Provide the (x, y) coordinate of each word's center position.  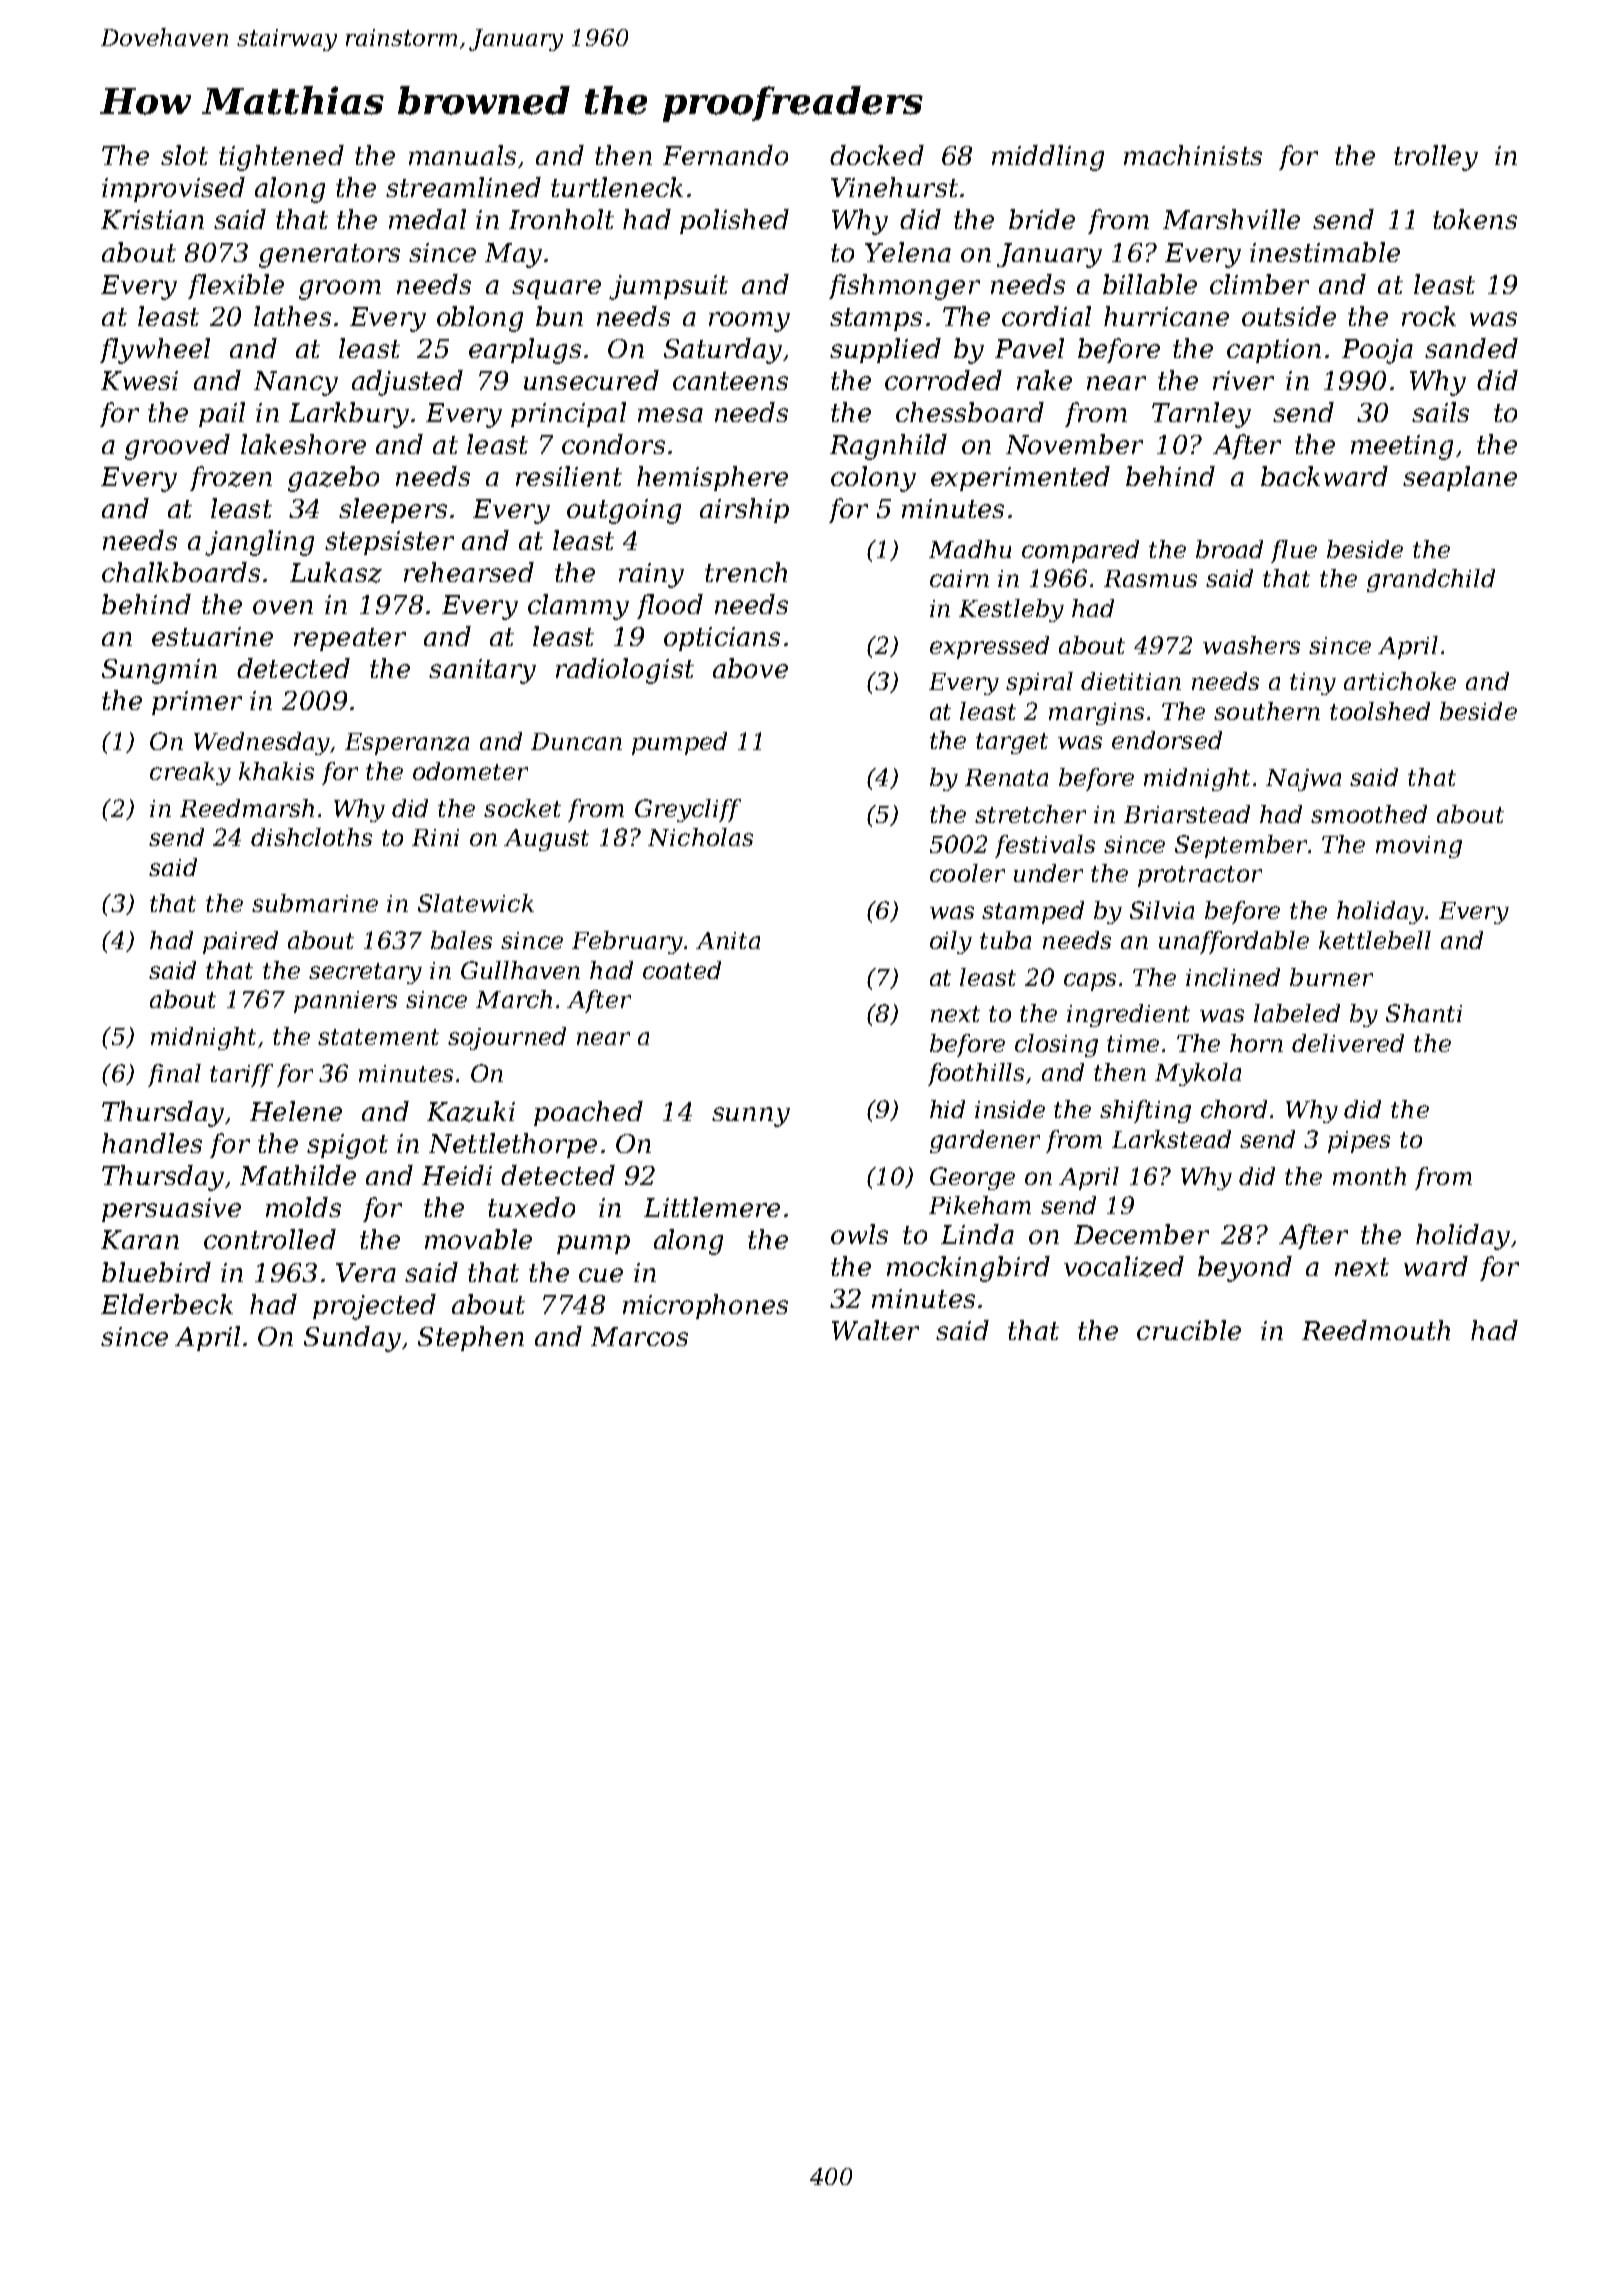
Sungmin (159, 671)
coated (682, 970)
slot (184, 155)
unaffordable (1234, 942)
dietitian (1131, 681)
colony (873, 479)
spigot (347, 1146)
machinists (1193, 155)
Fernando (725, 155)
